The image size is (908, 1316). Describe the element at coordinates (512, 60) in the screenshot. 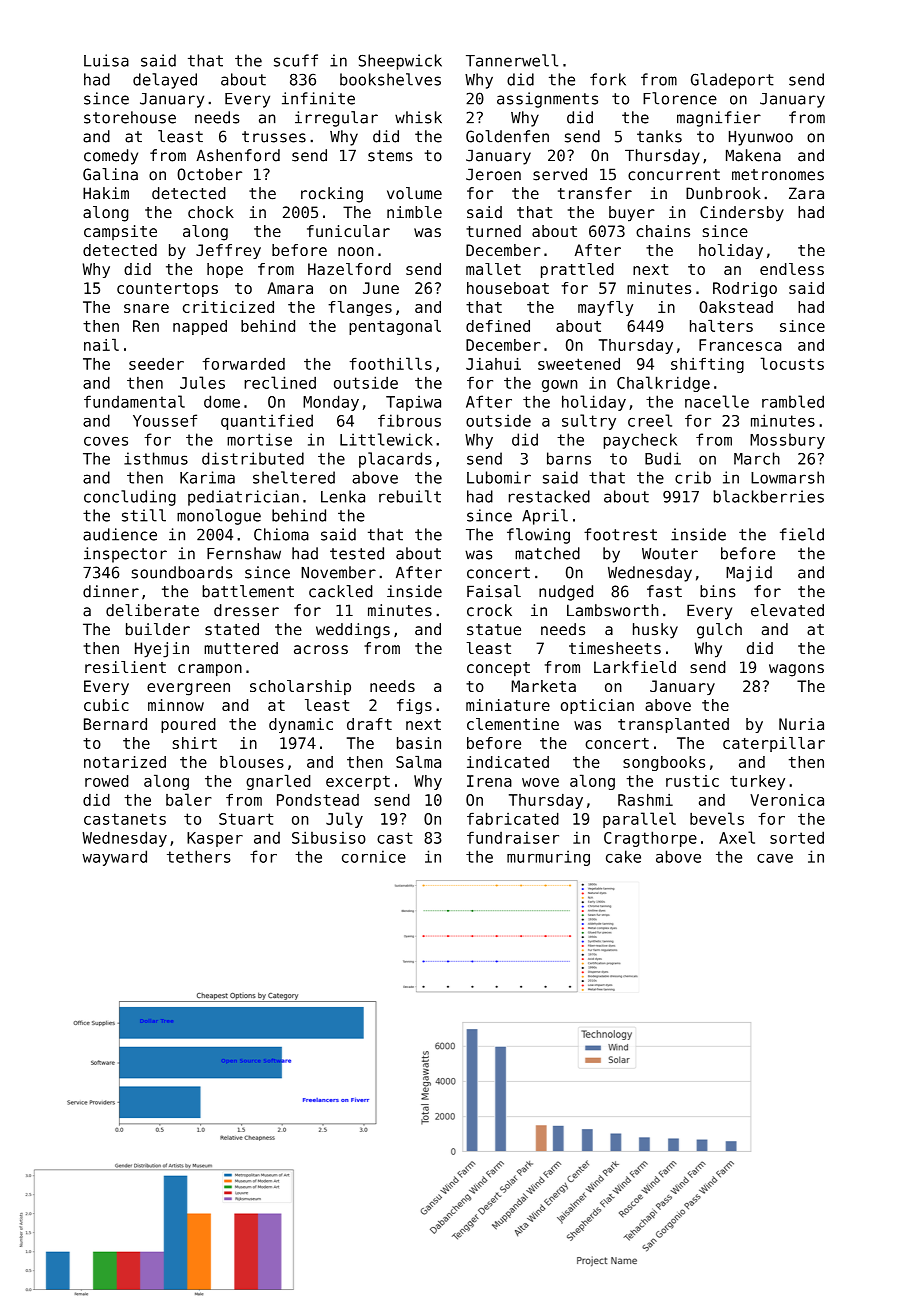

I see `Tannerwell` at that location.
